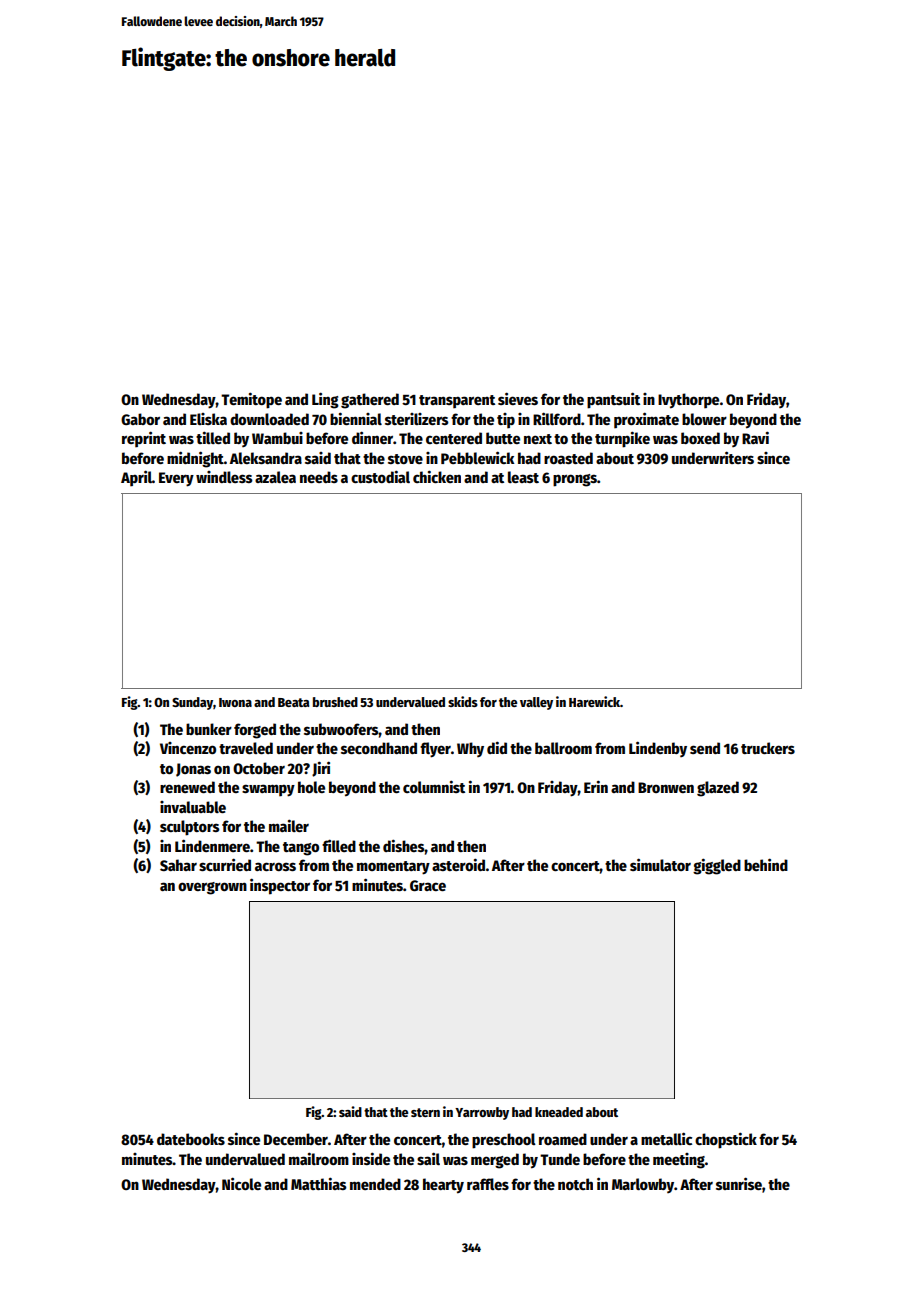  What do you see at coordinates (425, 1112) in the screenshot?
I see `stern` at bounding box center [425, 1112].
